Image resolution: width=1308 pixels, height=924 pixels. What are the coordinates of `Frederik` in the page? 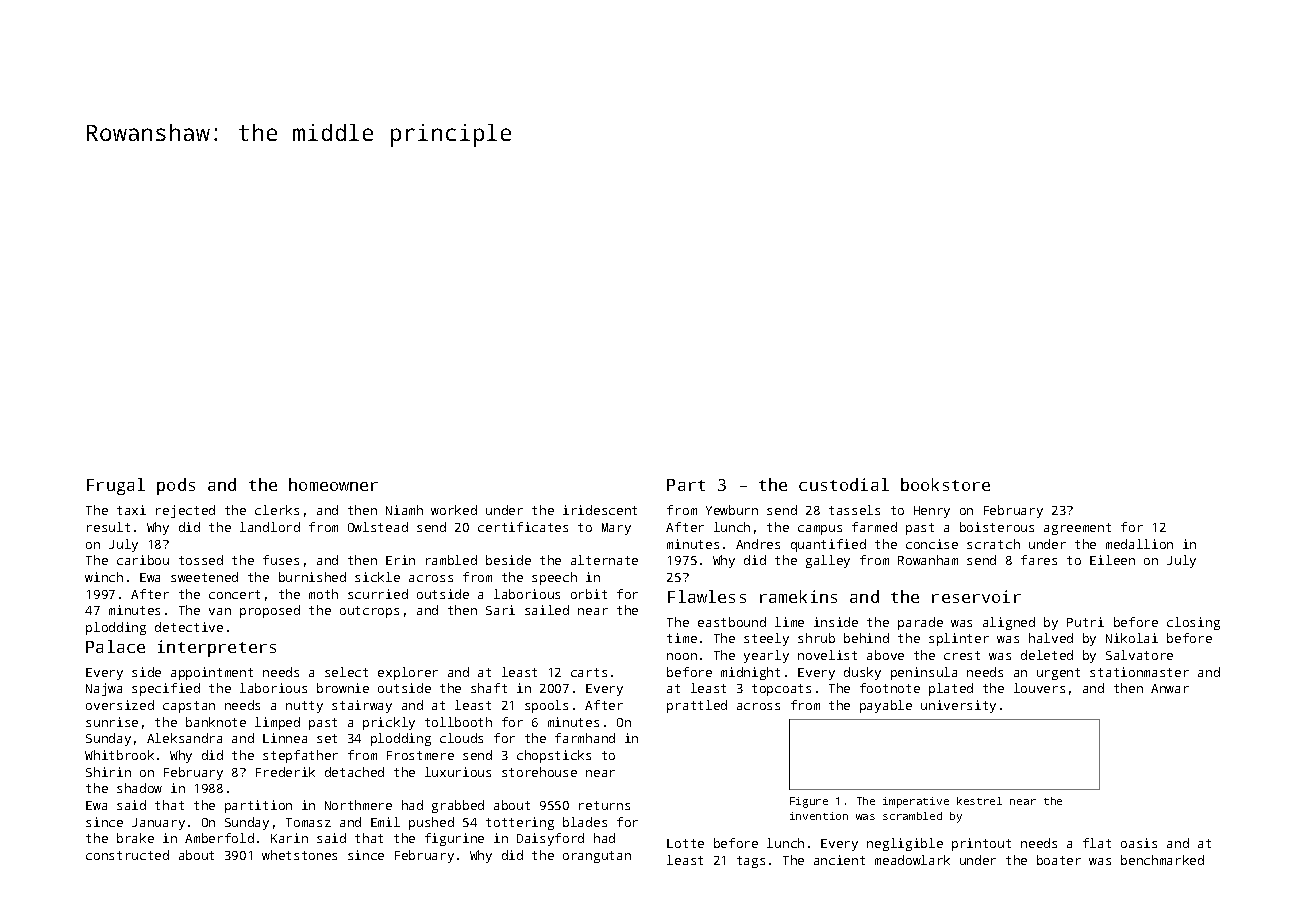 It's located at (285, 772).
